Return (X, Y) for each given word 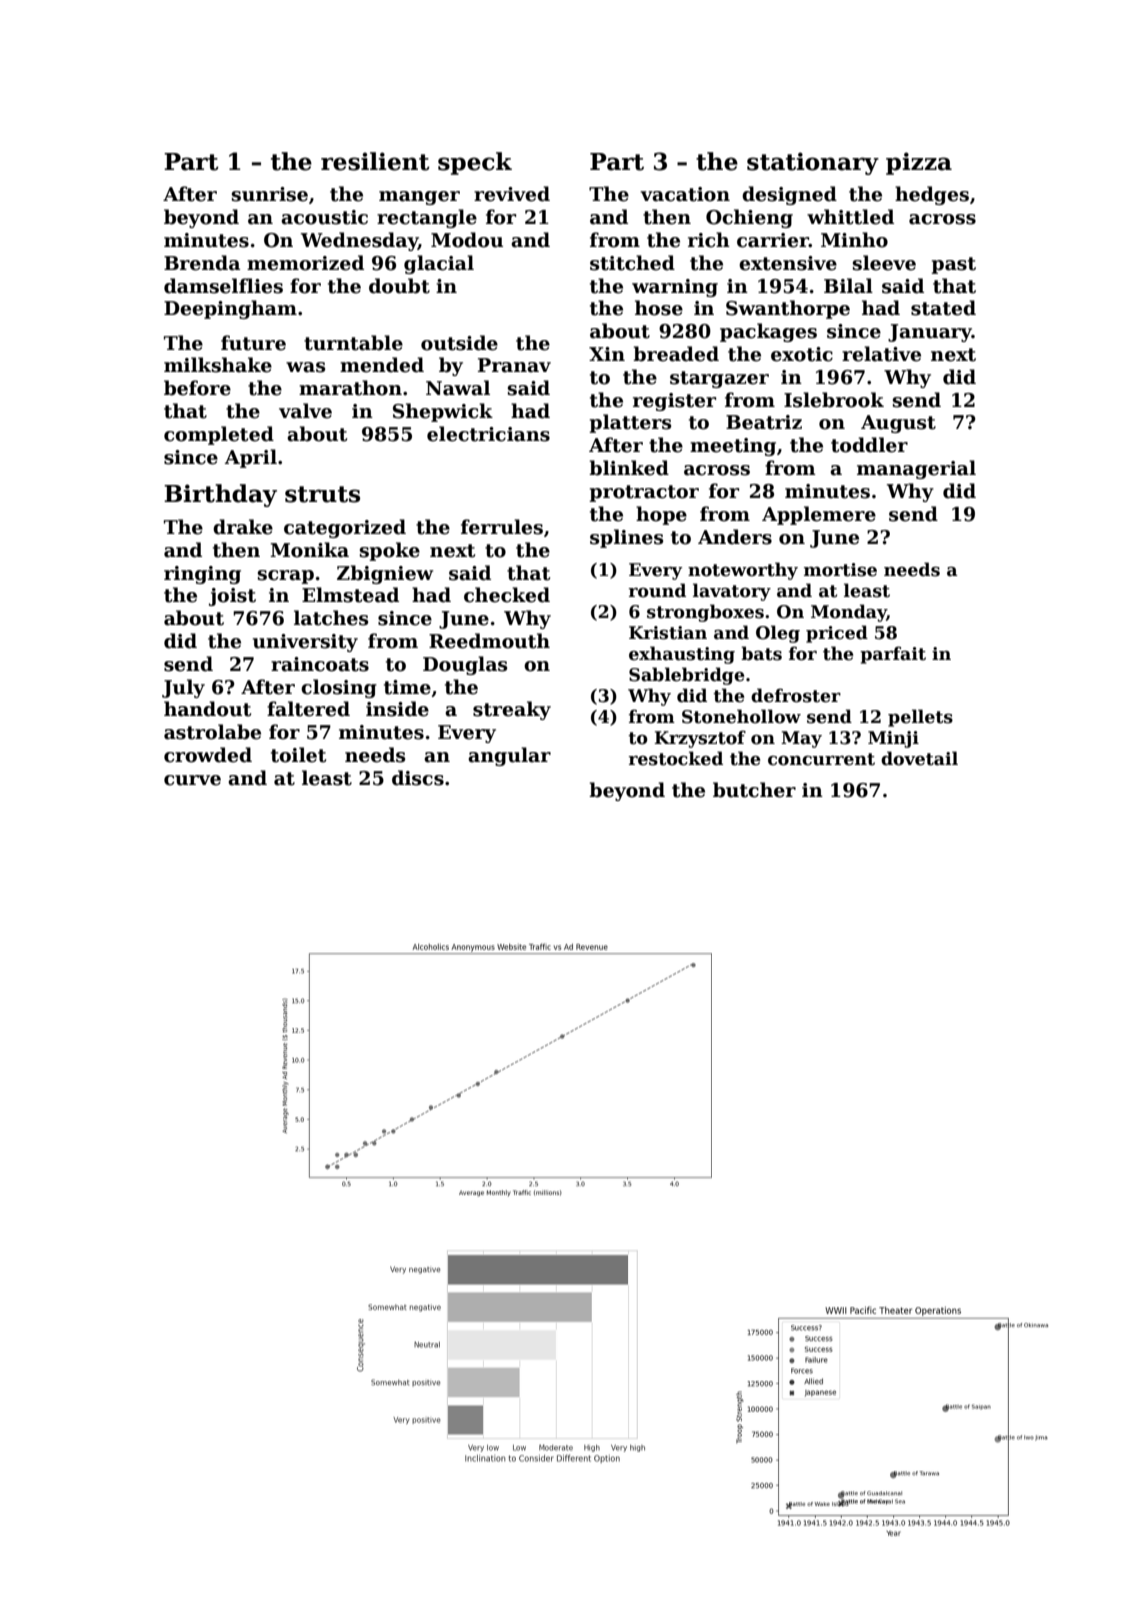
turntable (353, 343)
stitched (632, 263)
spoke (390, 551)
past (953, 265)
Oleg (778, 634)
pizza (919, 163)
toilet (298, 755)
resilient (375, 161)
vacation (685, 194)
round (657, 590)
